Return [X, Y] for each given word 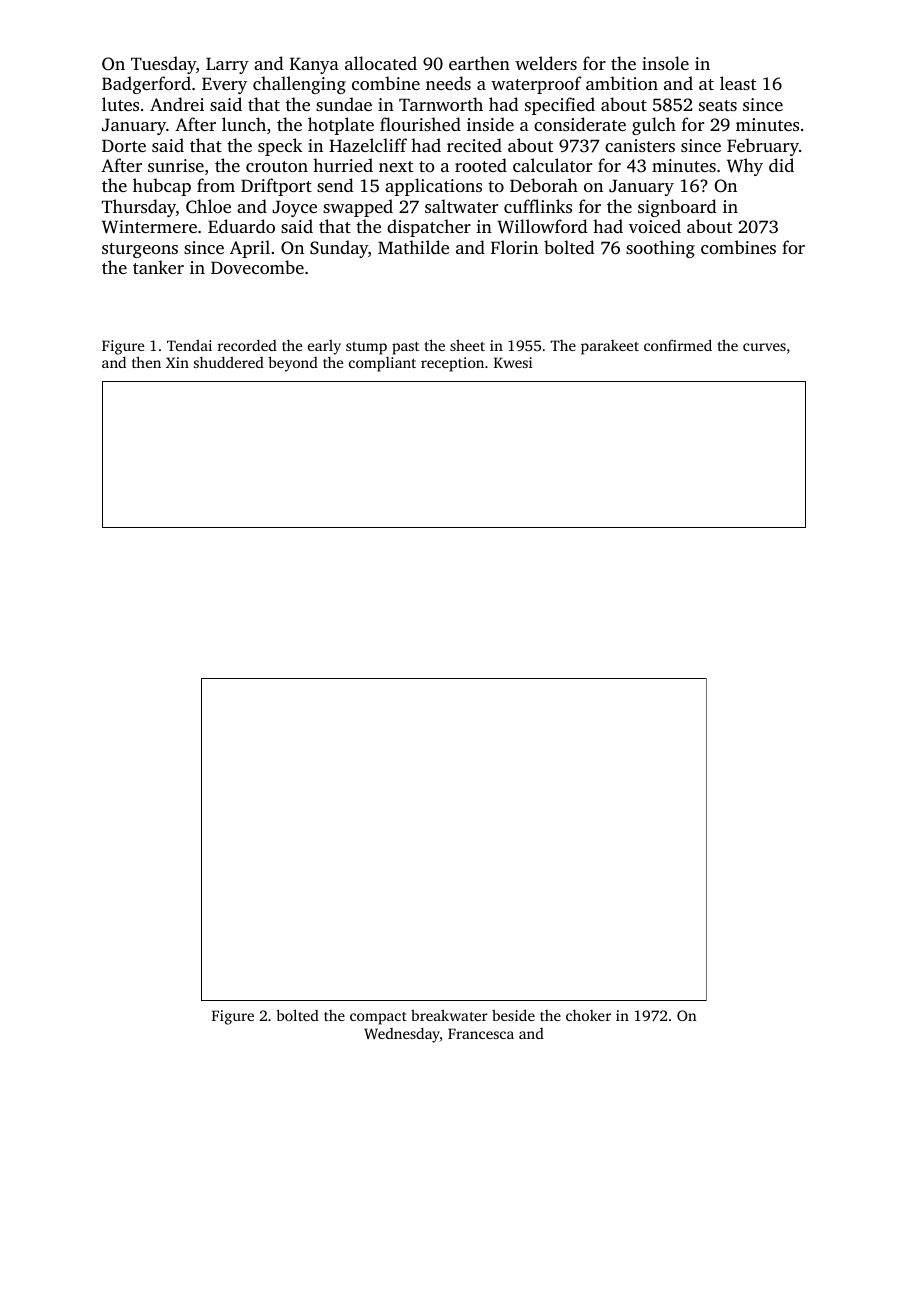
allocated [381, 63]
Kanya [314, 65]
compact [378, 1018]
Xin [177, 362]
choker [588, 1015]
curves [764, 347]
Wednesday [402, 1035]
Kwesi [513, 362]
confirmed [678, 345]
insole [665, 63]
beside [513, 1015]
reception [452, 364]
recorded [247, 345]
